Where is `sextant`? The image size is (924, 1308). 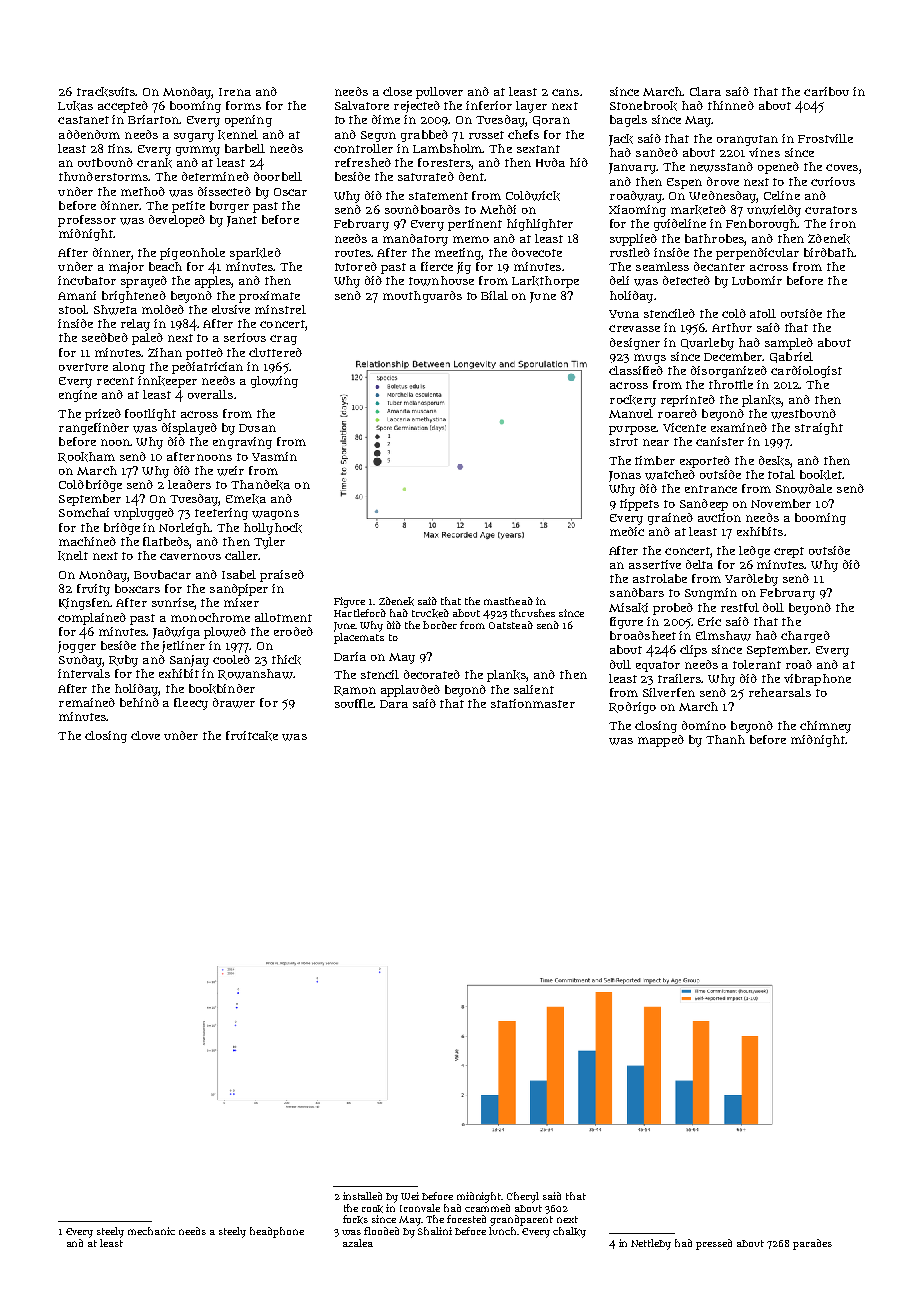
sextant is located at coordinates (538, 149).
